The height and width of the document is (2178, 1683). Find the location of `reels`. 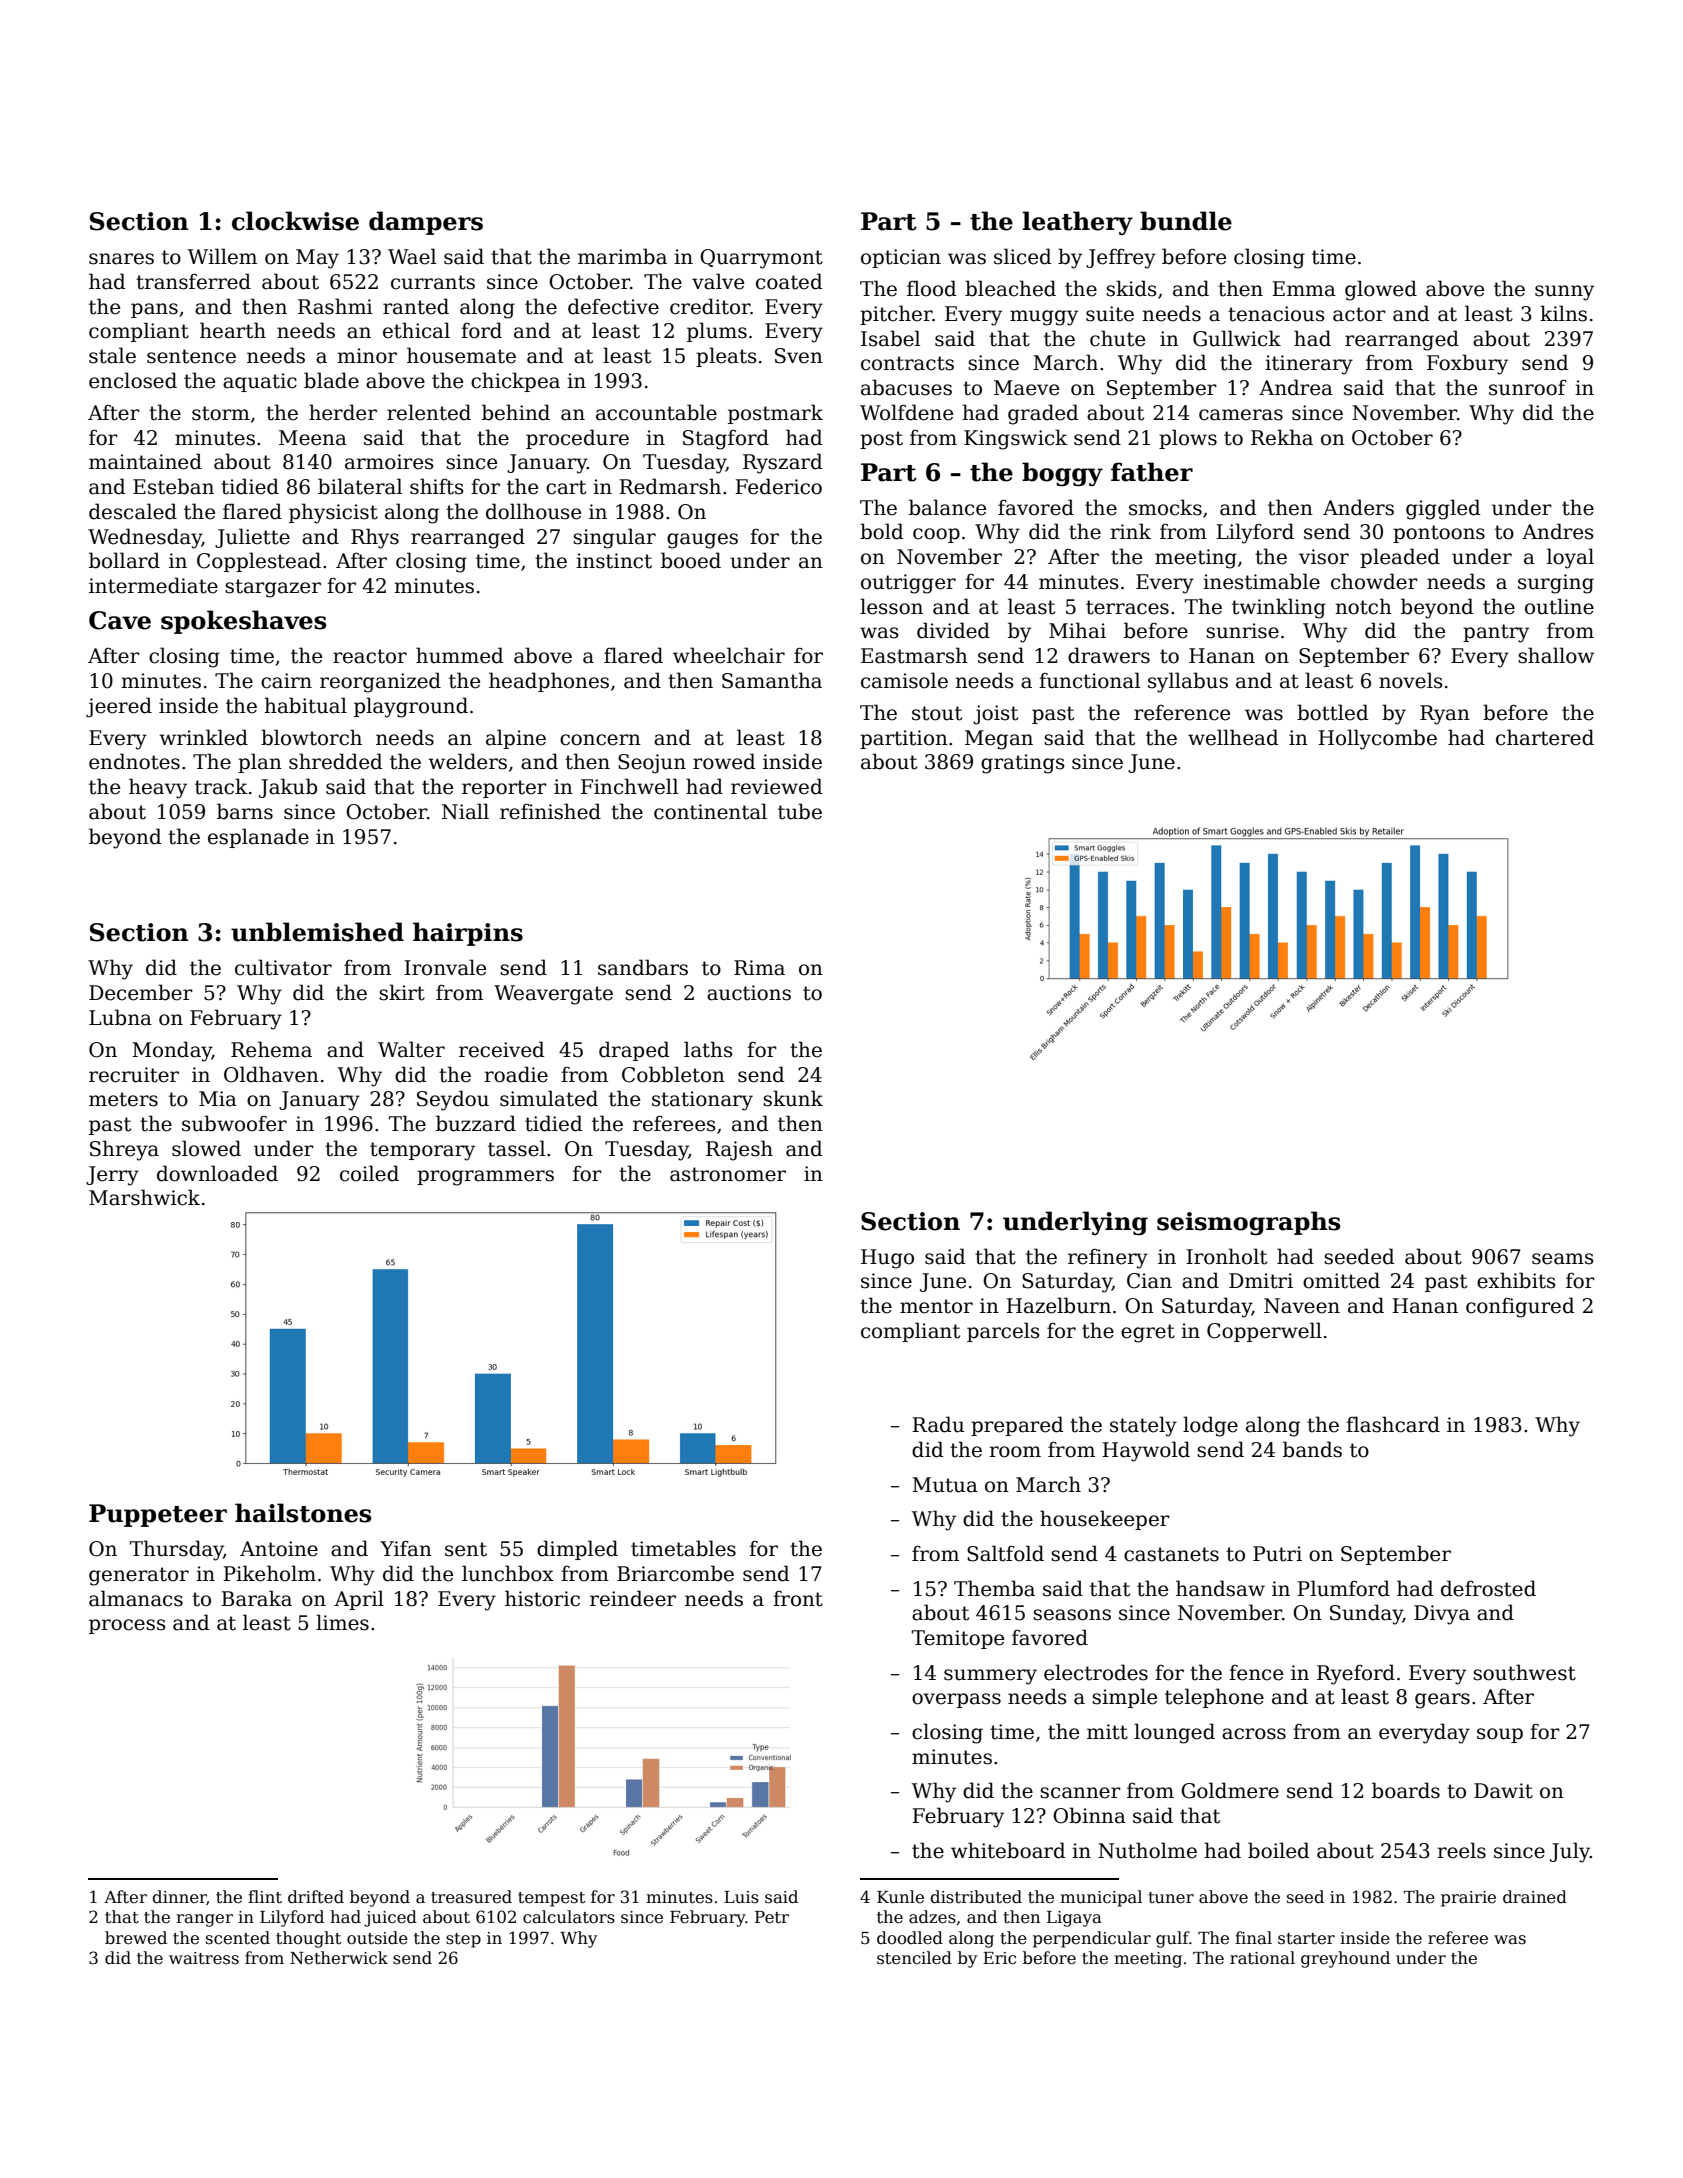

reels is located at coordinates (1461, 1850).
